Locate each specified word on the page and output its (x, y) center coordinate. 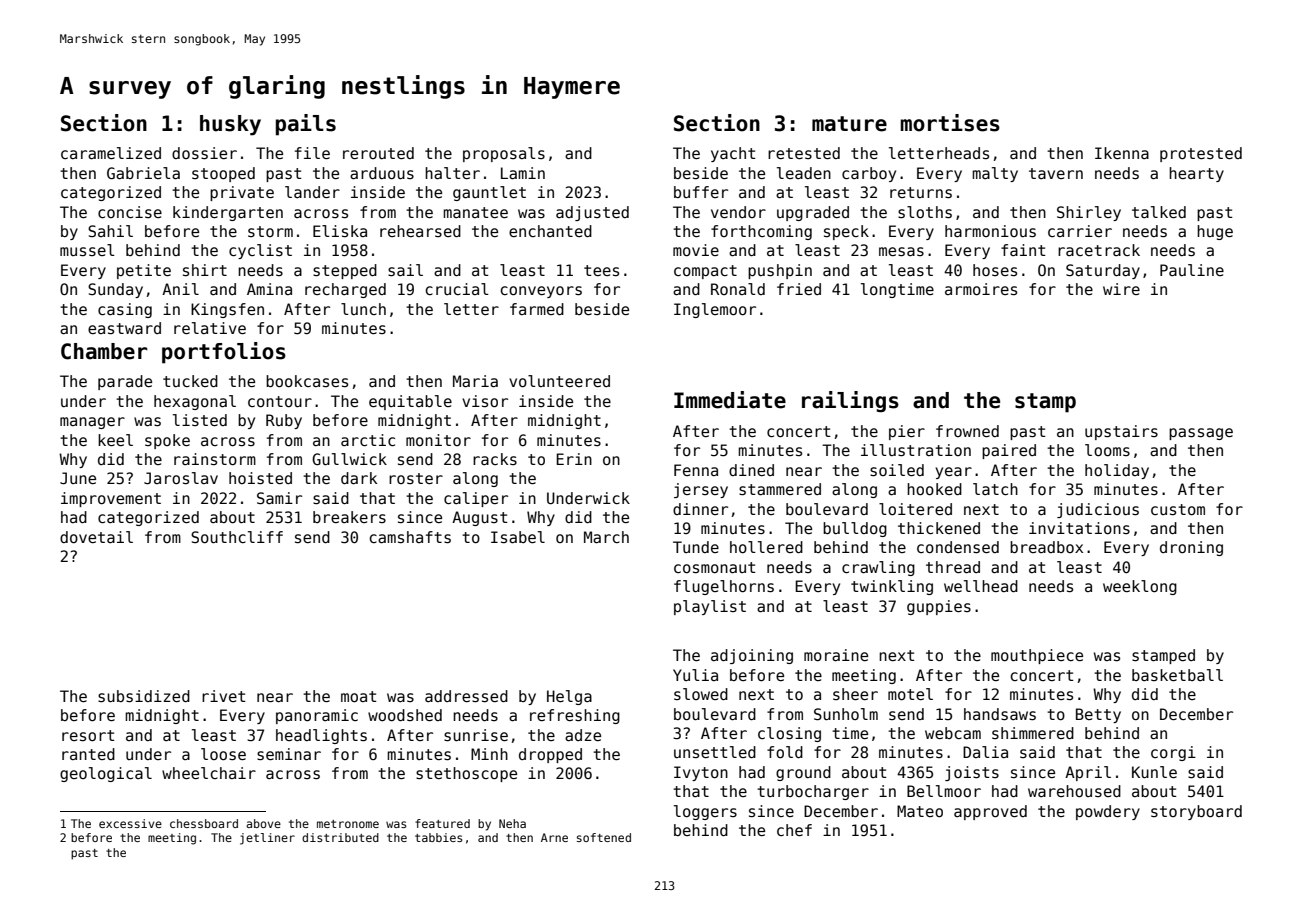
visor (485, 401)
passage (1201, 434)
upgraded (813, 213)
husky (230, 125)
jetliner (267, 839)
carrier (1080, 231)
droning (1191, 548)
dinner (700, 509)
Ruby (284, 421)
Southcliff (237, 537)
